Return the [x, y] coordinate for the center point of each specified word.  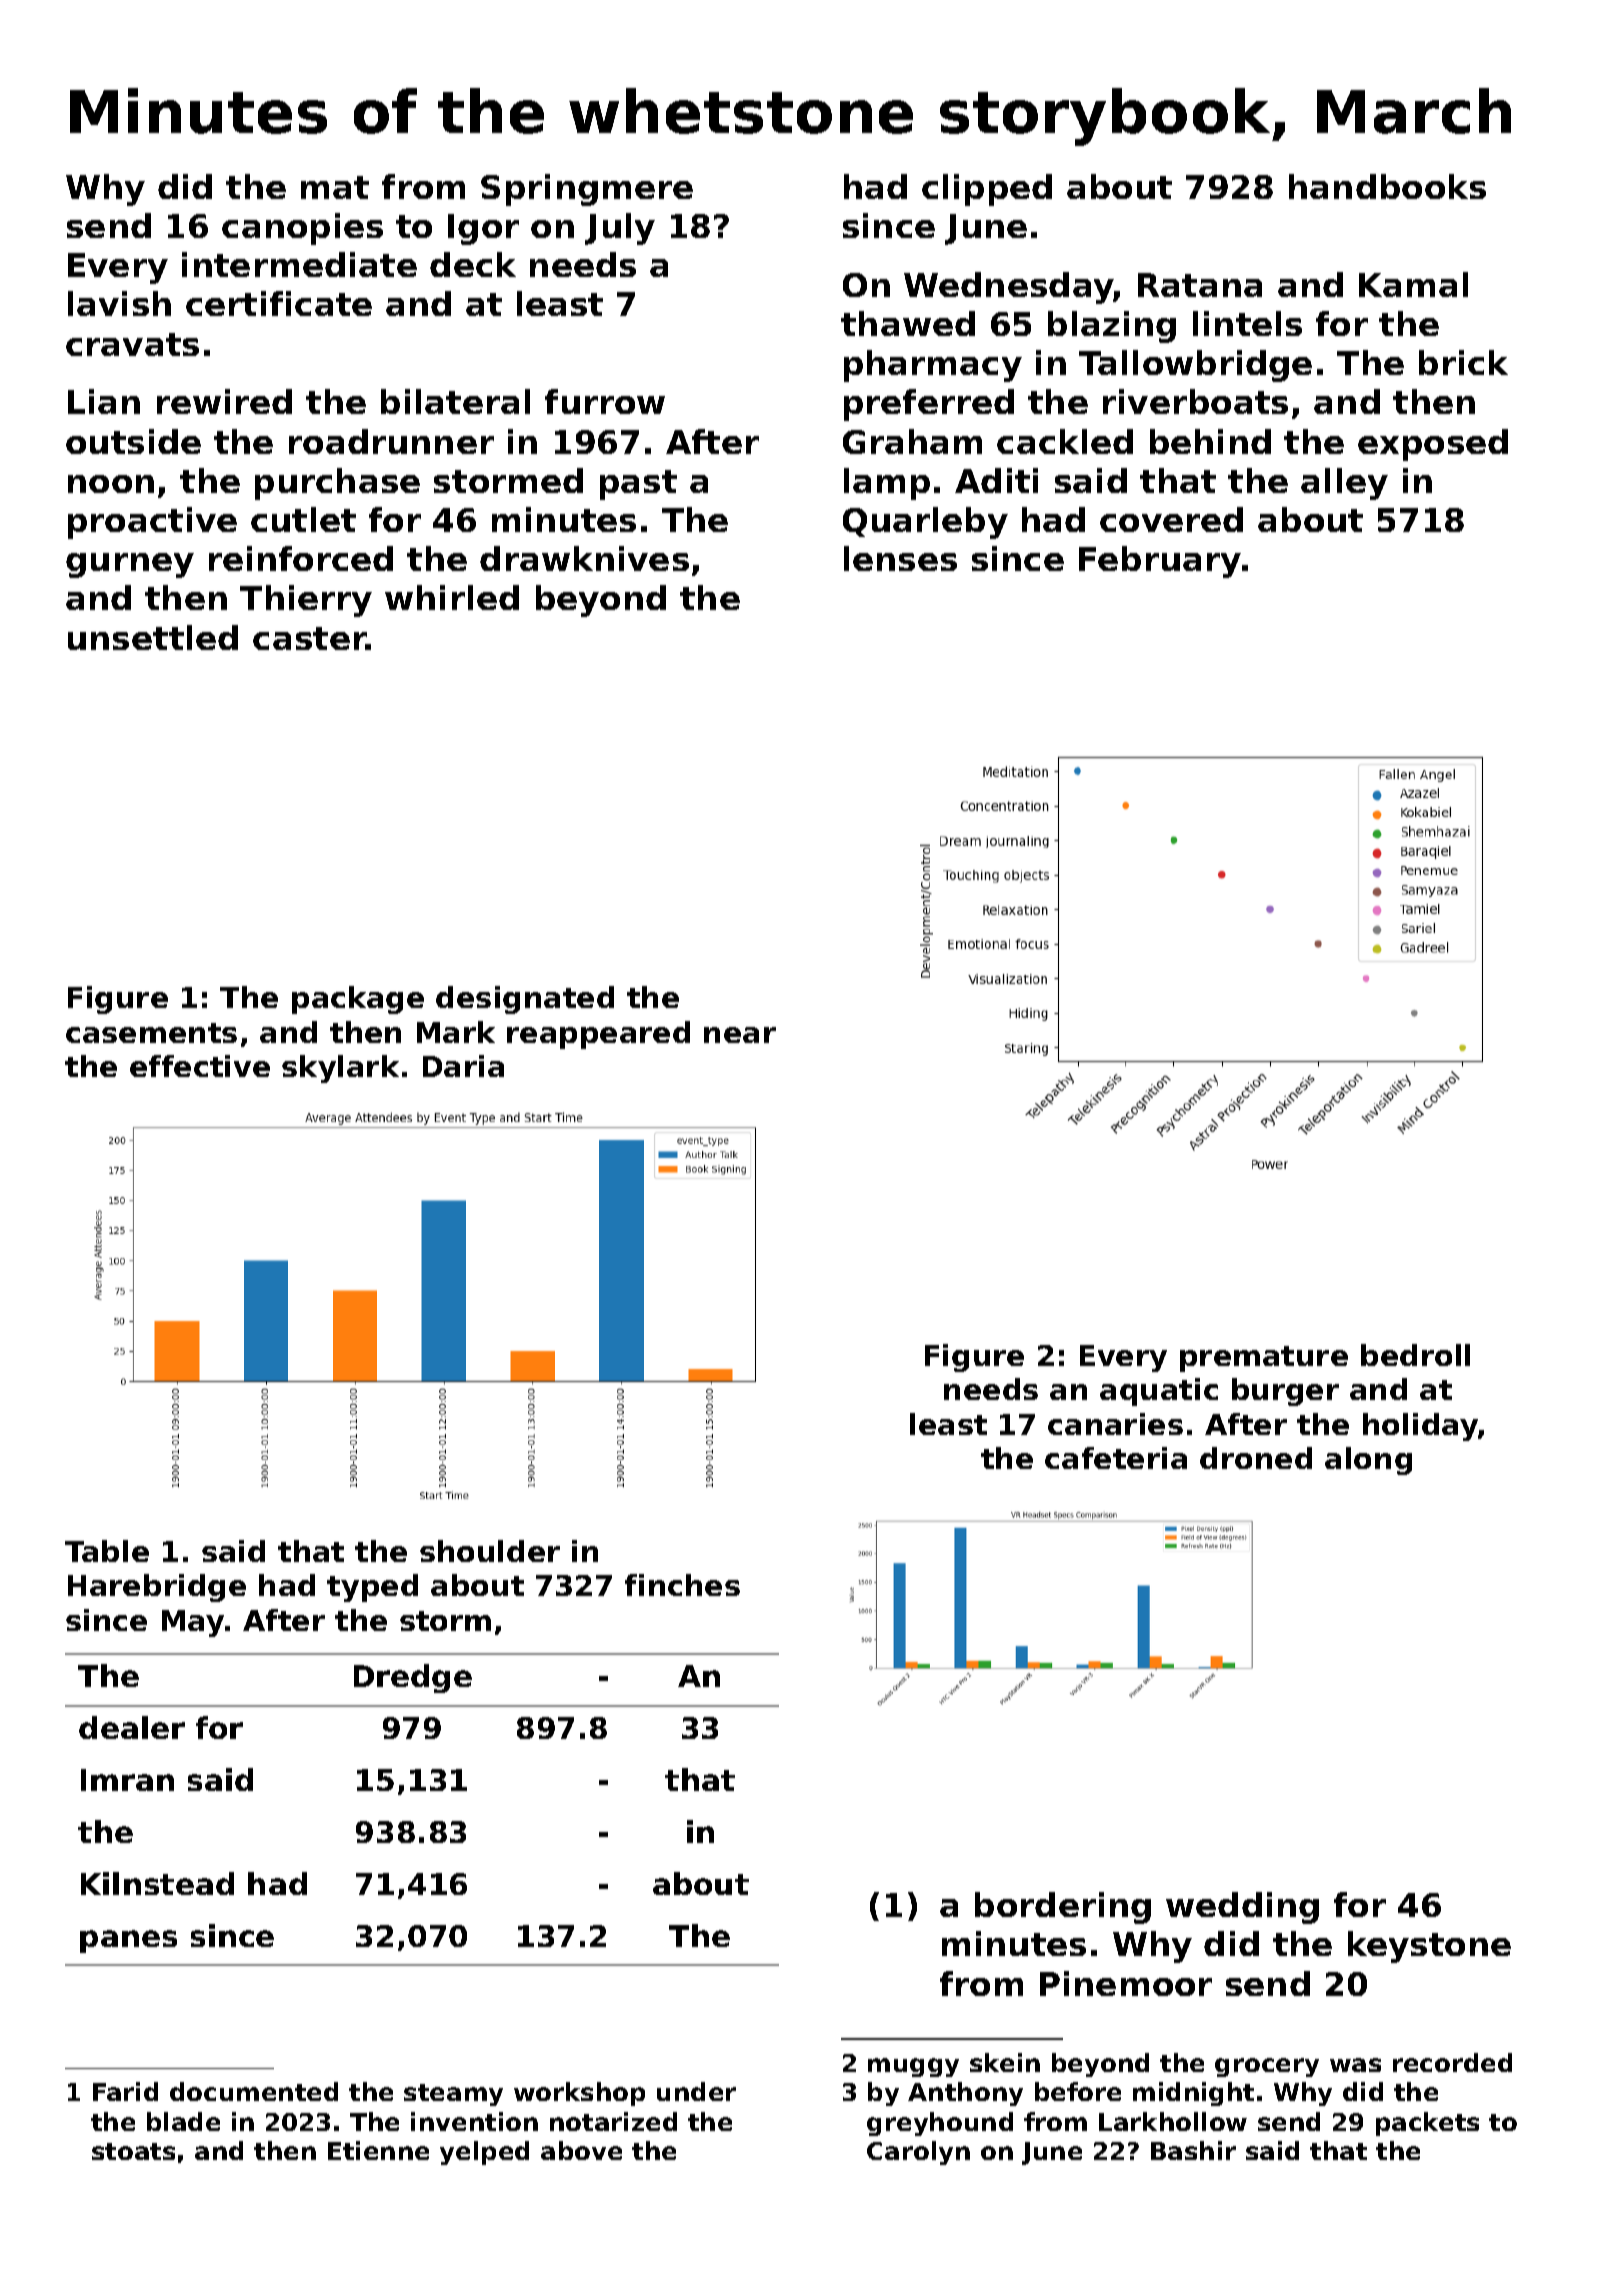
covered [1171, 519]
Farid [125, 2091]
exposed [1433, 445]
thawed [908, 323]
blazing [1112, 327]
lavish [119, 303]
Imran [127, 1780]
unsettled [153, 637]
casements [151, 1033]
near [740, 1035]
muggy [913, 2067]
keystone [1429, 1947]
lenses [900, 558]
